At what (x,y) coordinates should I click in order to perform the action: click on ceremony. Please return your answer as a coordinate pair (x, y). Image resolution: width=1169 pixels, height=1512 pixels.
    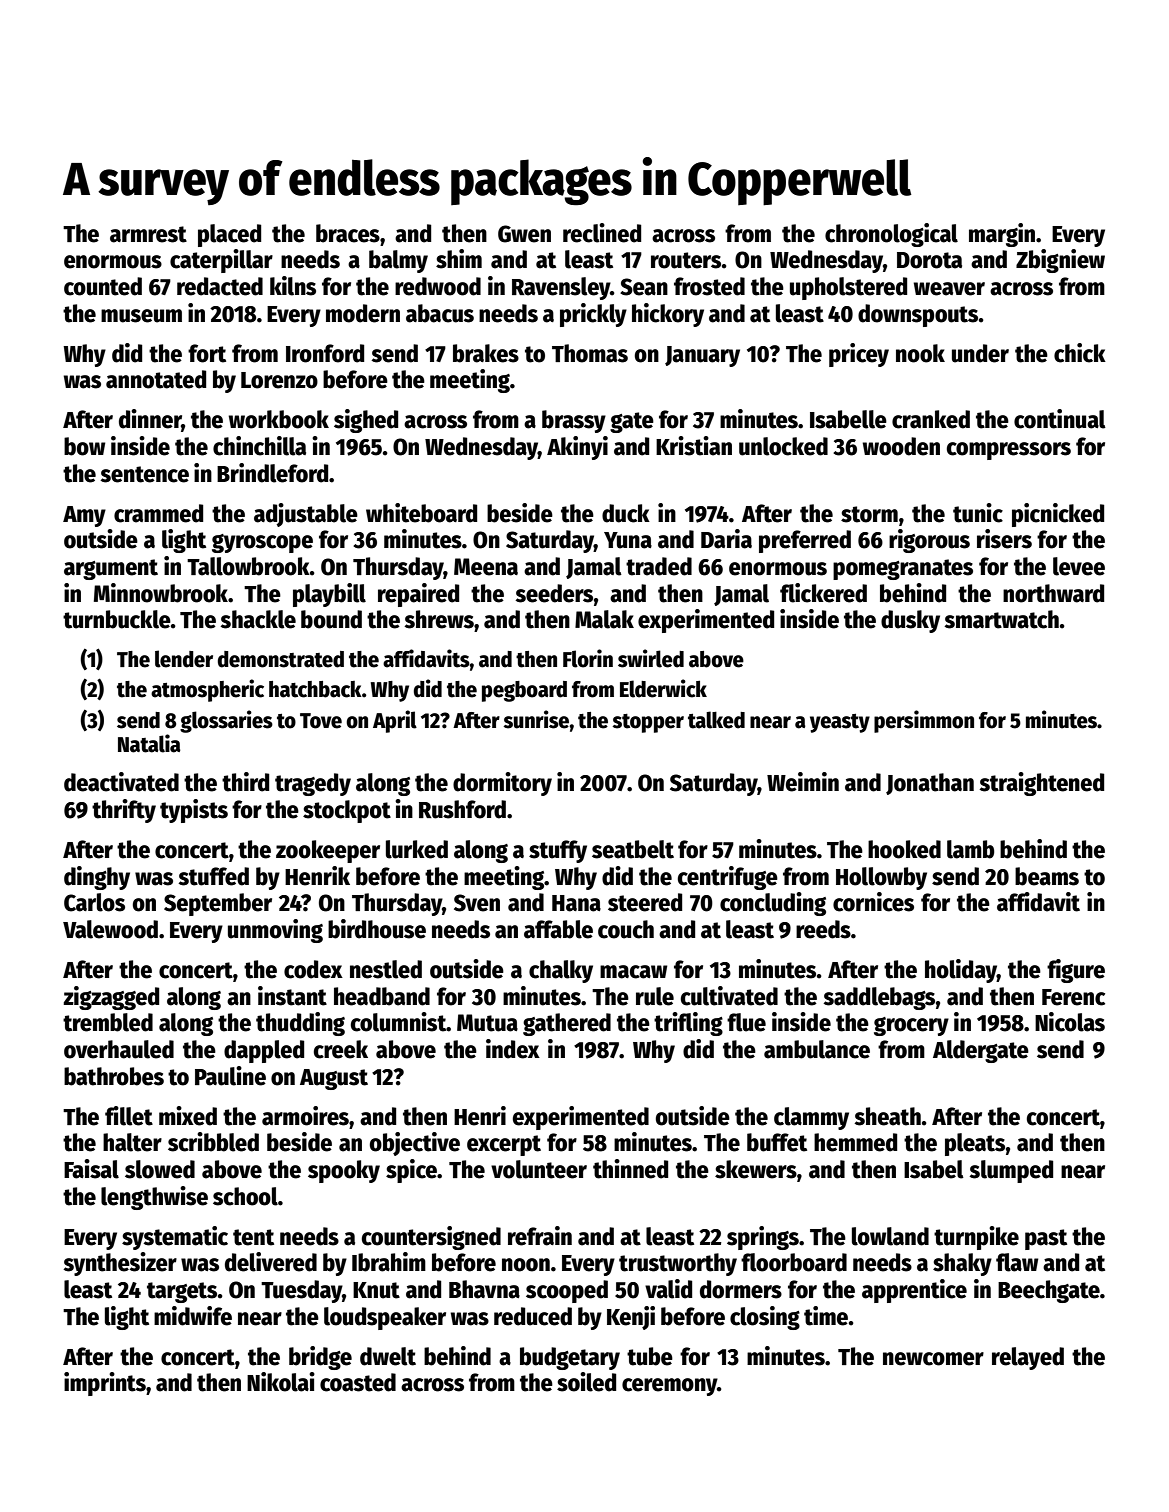
    Looking at the image, I should click on (669, 1387).
